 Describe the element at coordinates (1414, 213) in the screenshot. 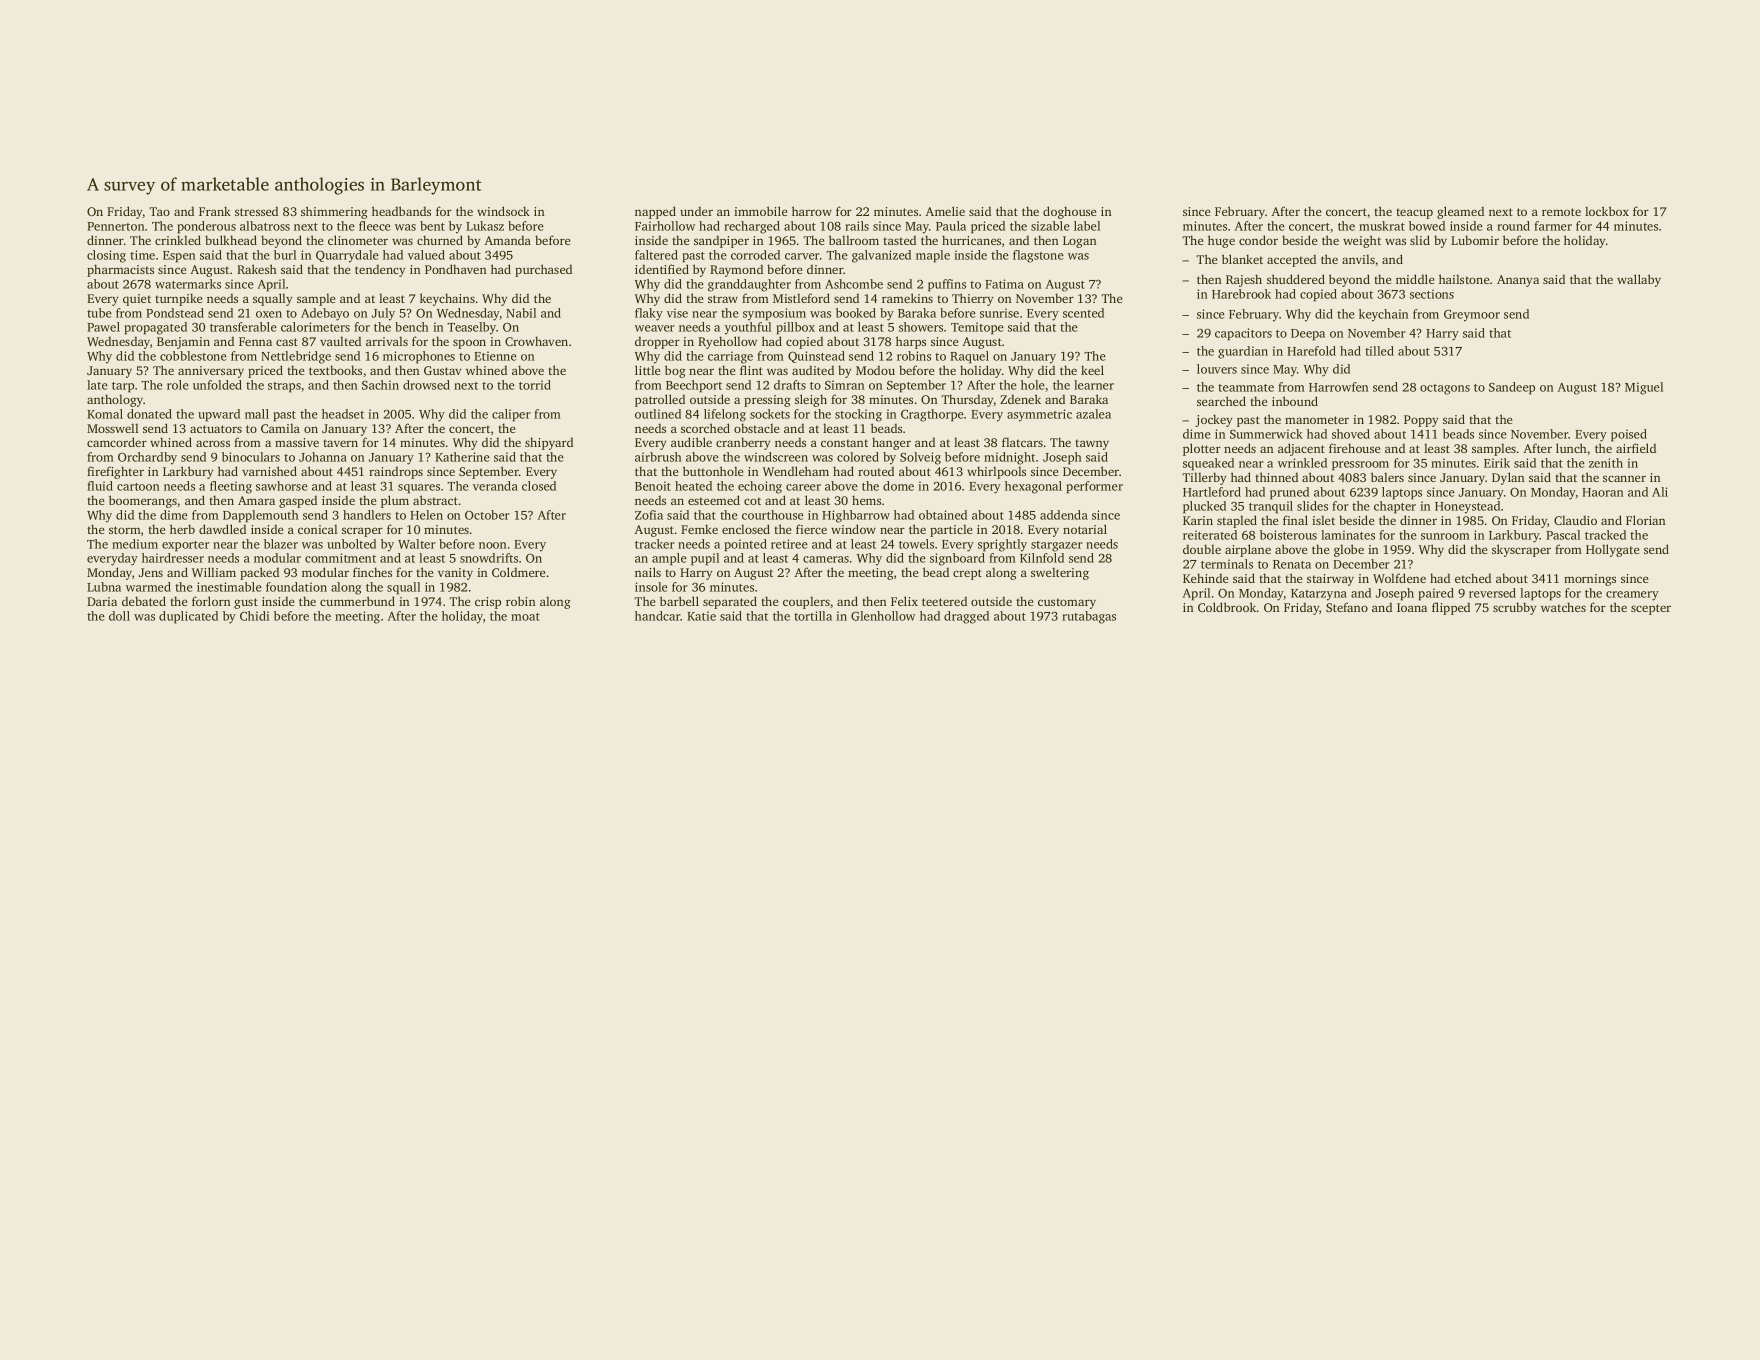

I see `teacup` at that location.
